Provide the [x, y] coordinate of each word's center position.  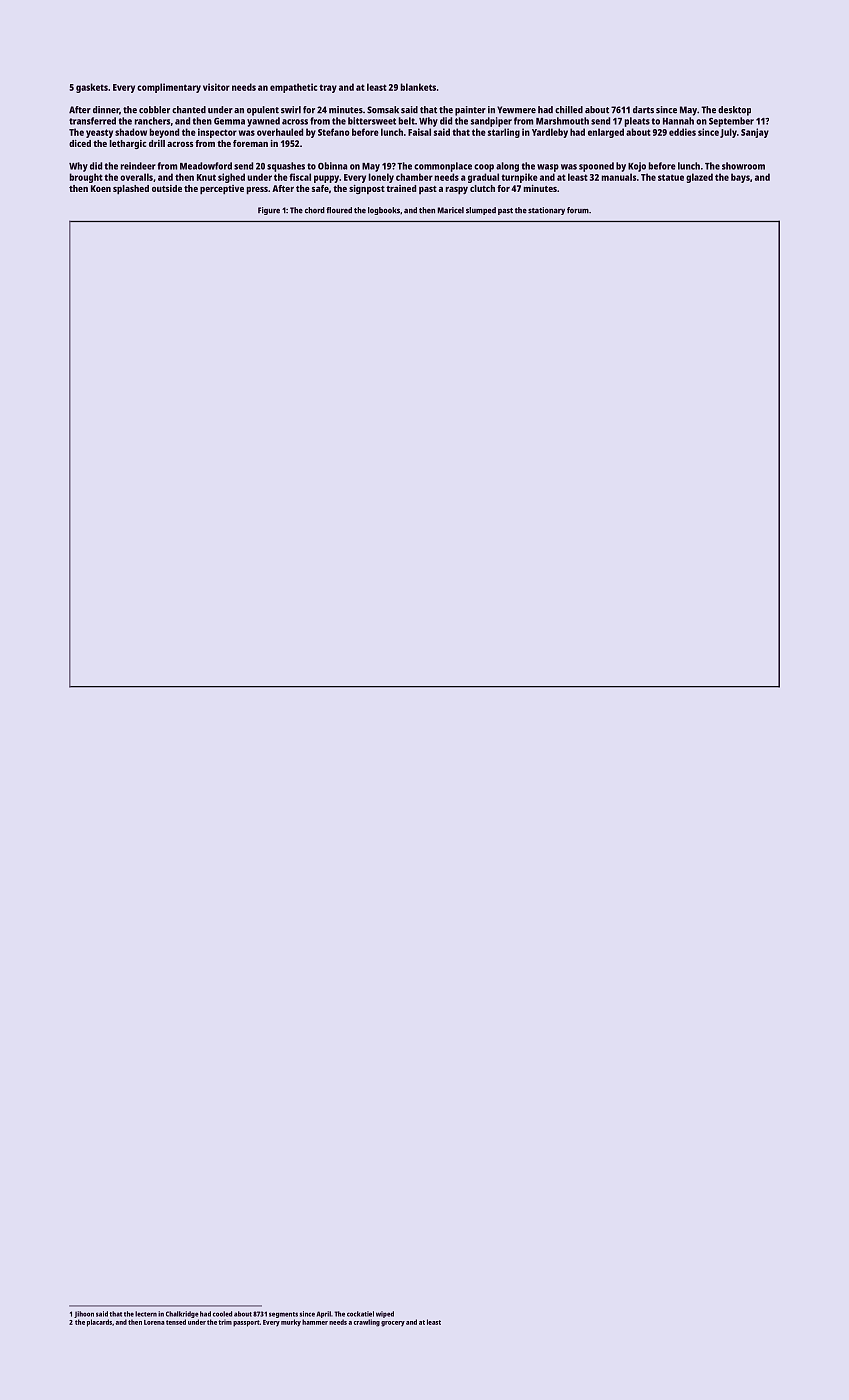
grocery [393, 1324]
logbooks [384, 211]
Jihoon [84, 1314]
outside [167, 188]
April [324, 1314]
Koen [101, 188]
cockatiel [360, 1314]
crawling [367, 1323]
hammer [315, 1322]
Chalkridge [182, 1314]
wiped [385, 1314]
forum [578, 210]
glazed [699, 178]
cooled [222, 1314]
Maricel [451, 210]
